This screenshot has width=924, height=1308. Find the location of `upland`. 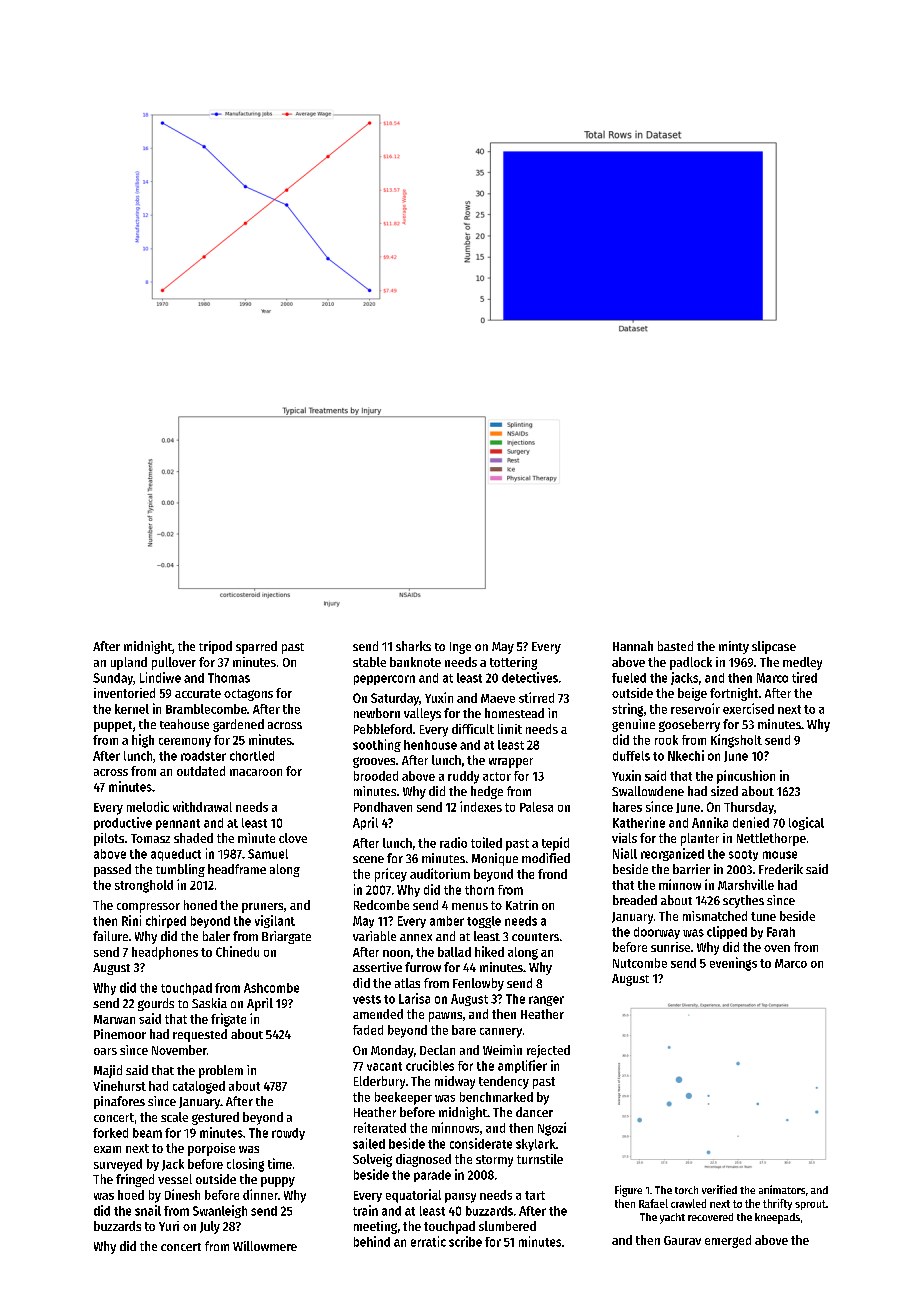

upland is located at coordinates (129, 663).
